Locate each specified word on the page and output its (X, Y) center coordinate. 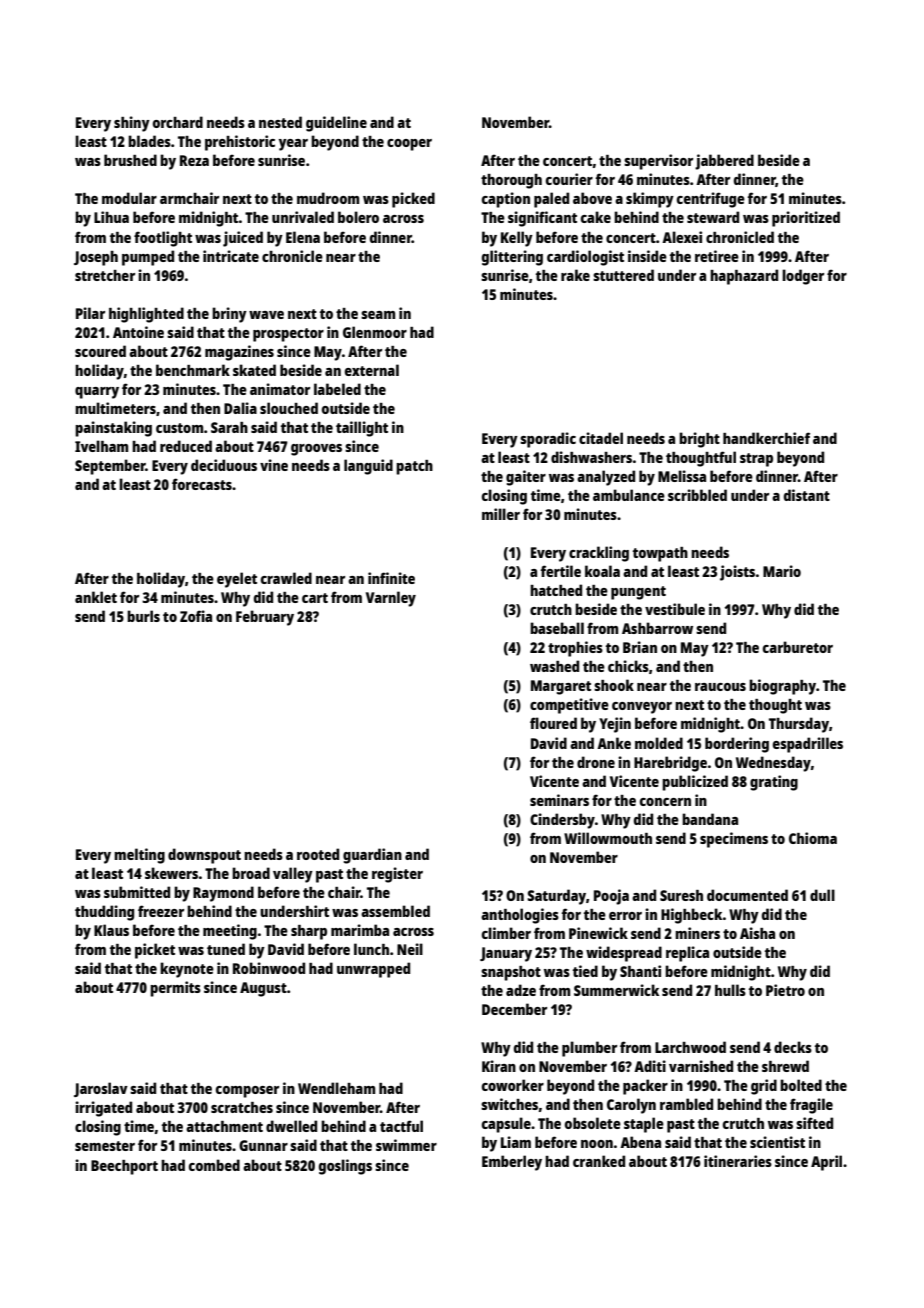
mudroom (328, 198)
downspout (204, 856)
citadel (601, 438)
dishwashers (591, 457)
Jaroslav (101, 1089)
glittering (512, 258)
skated (254, 370)
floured (553, 723)
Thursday (799, 725)
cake (596, 217)
